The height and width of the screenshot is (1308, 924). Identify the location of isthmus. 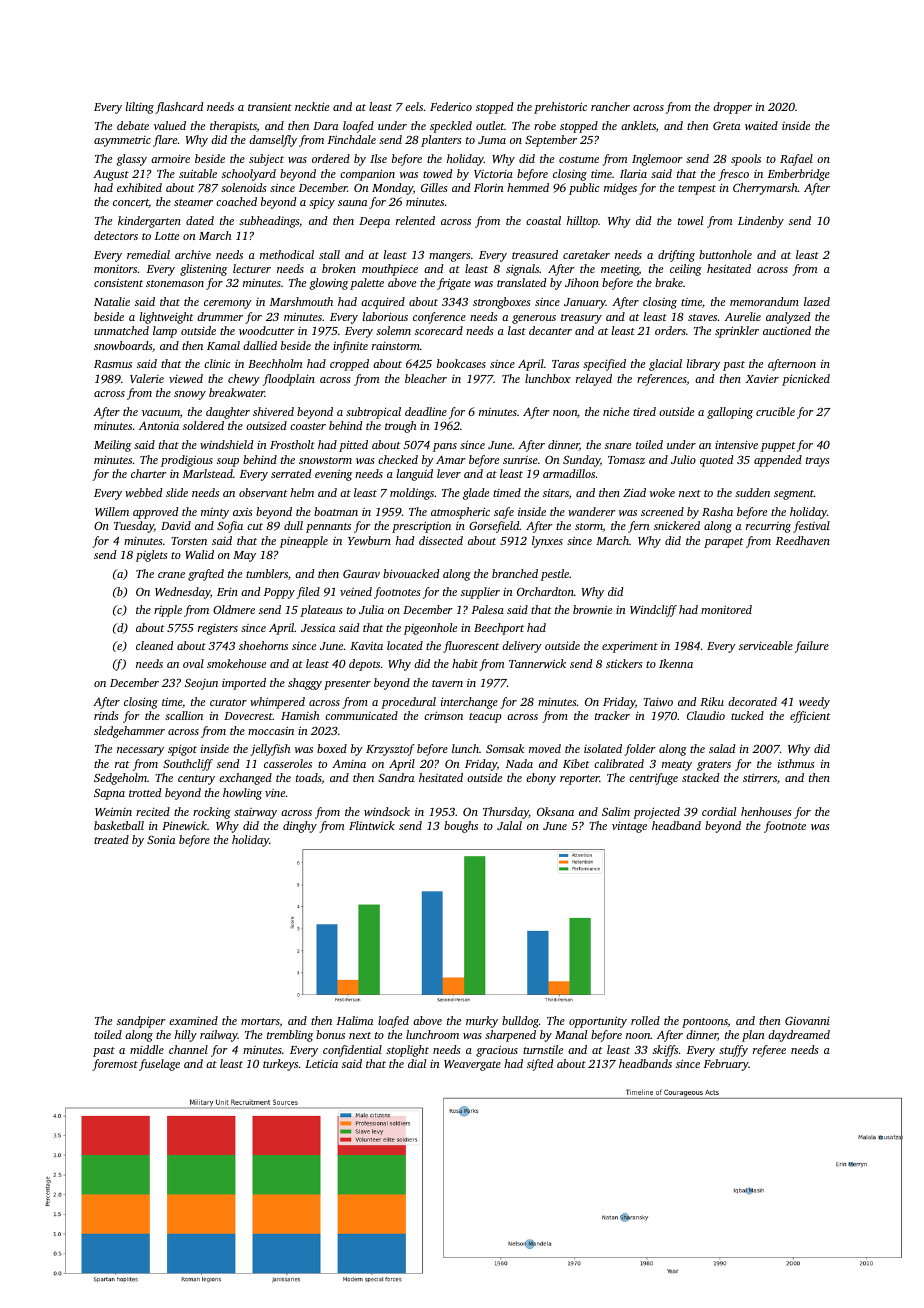
(796, 763).
